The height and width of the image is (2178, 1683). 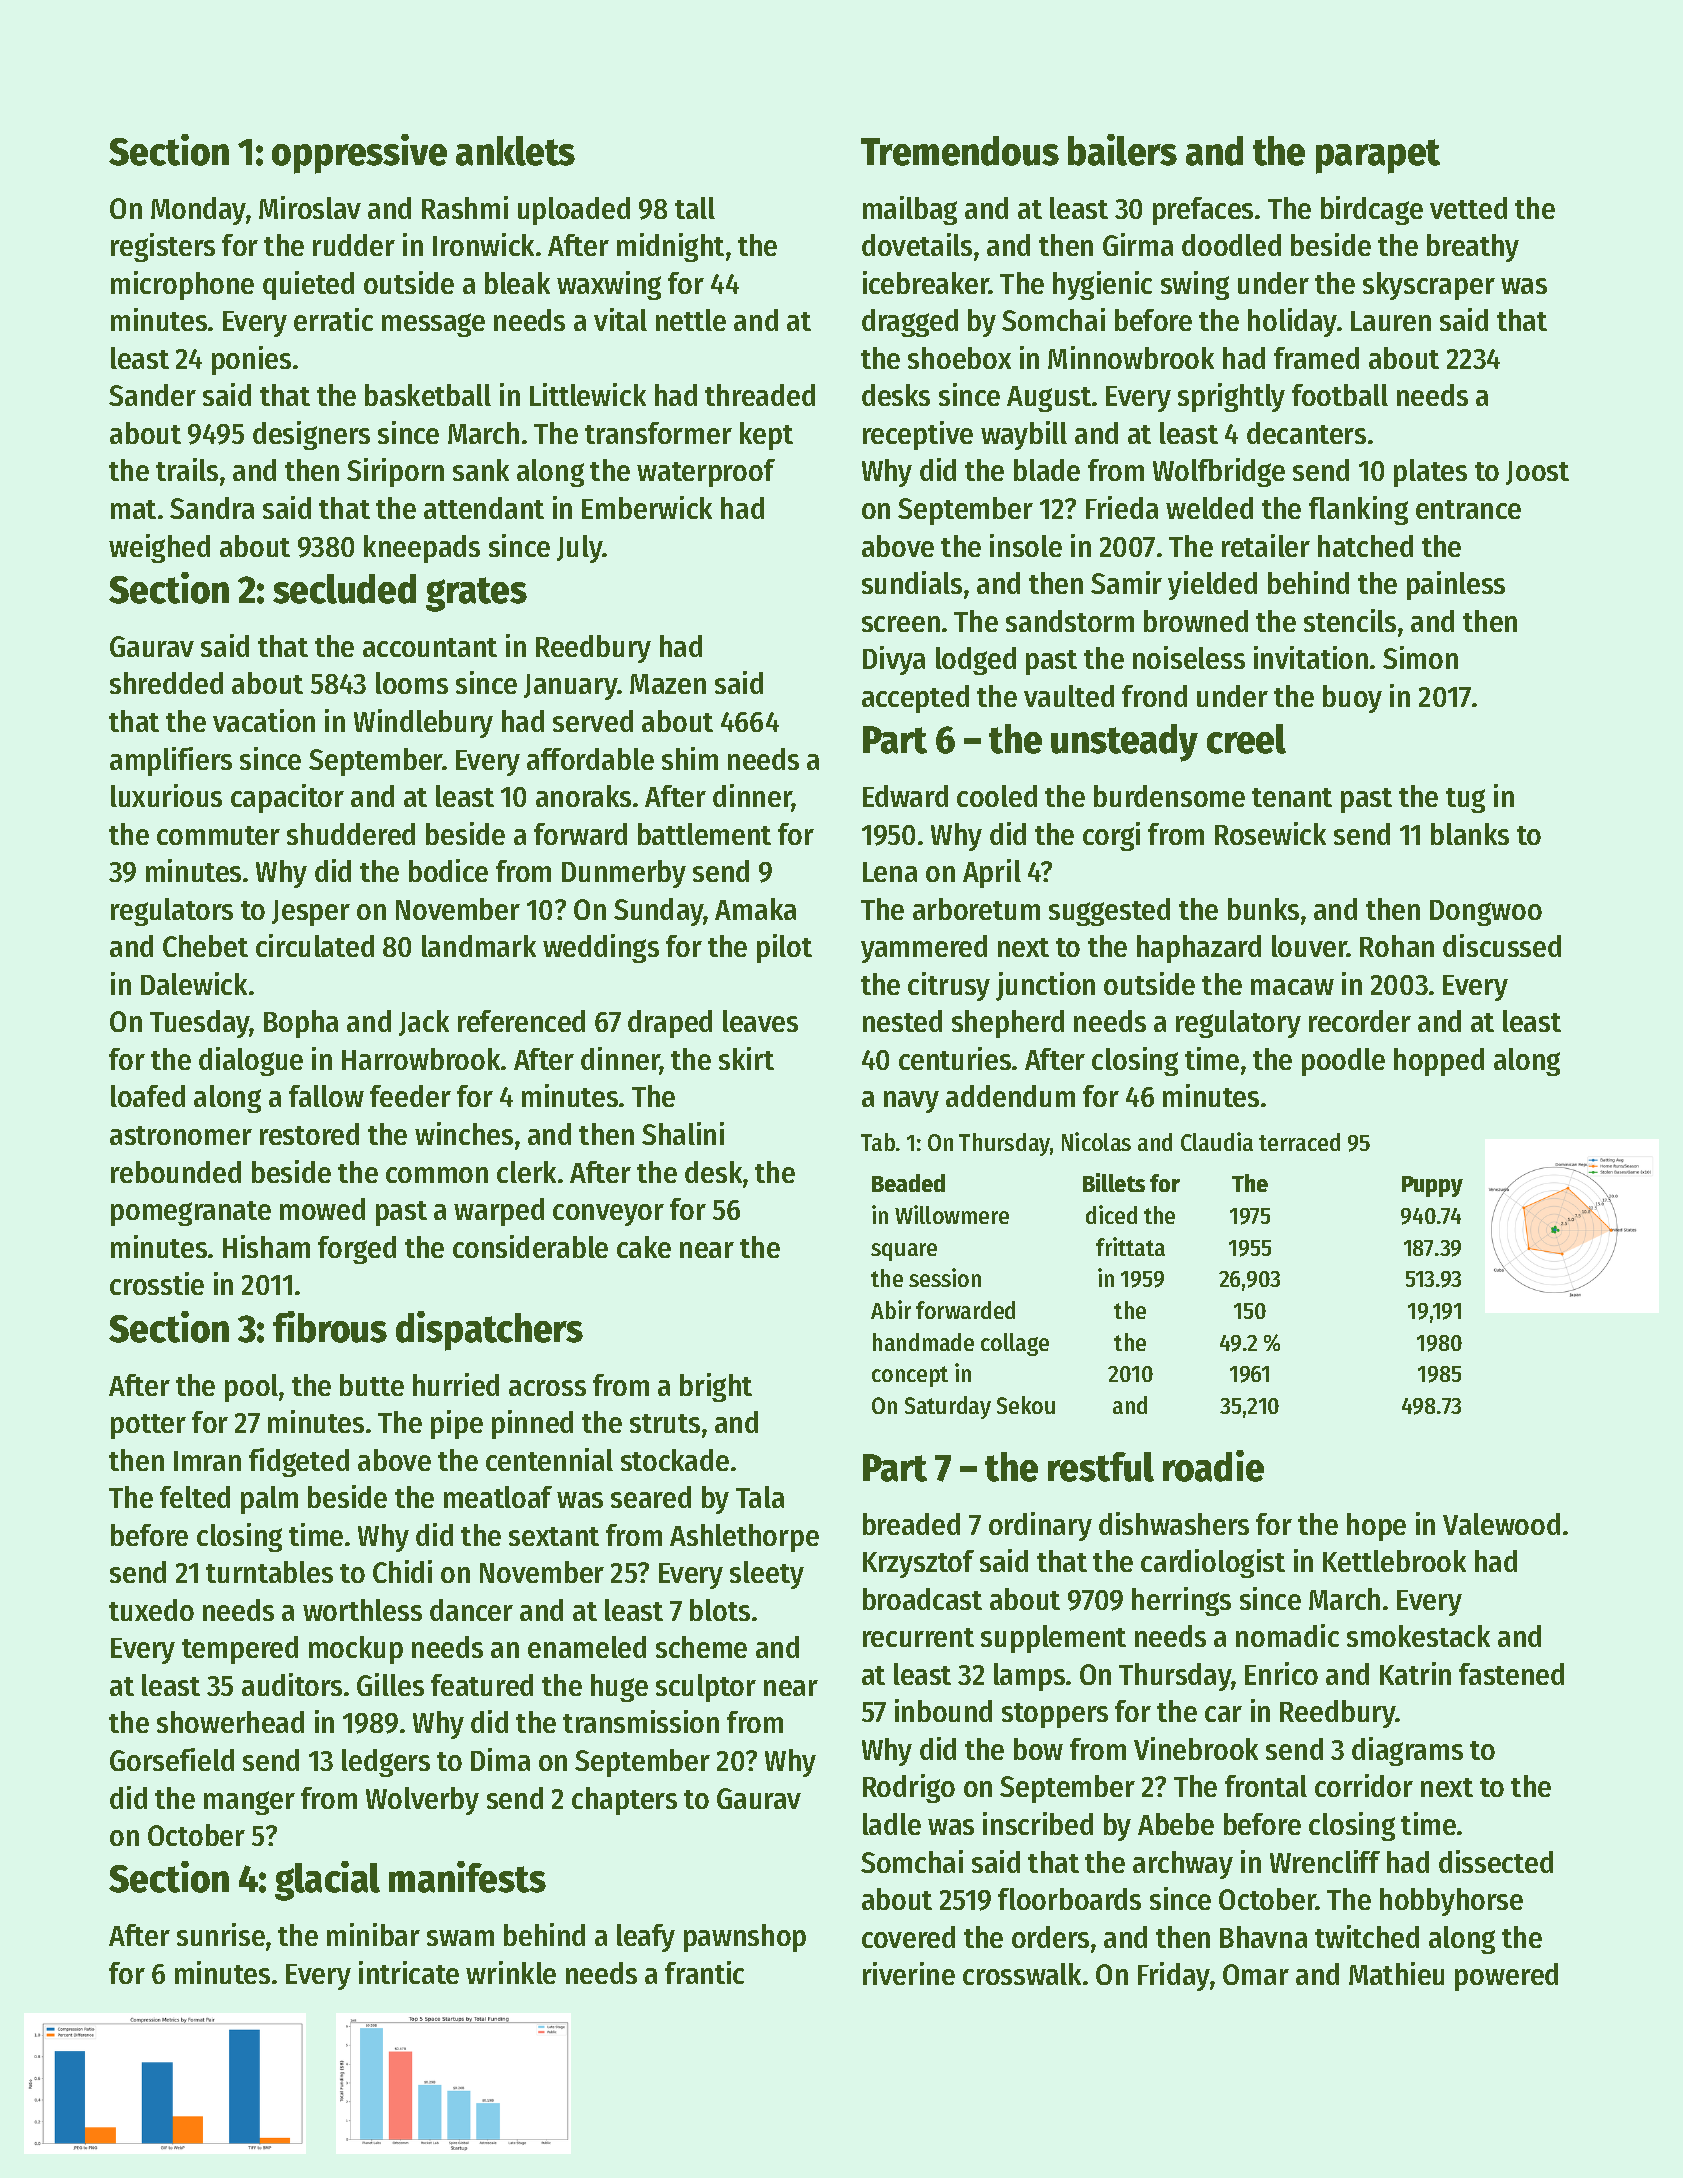 What do you see at coordinates (1501, 1524) in the image?
I see `Valewood` at bounding box center [1501, 1524].
